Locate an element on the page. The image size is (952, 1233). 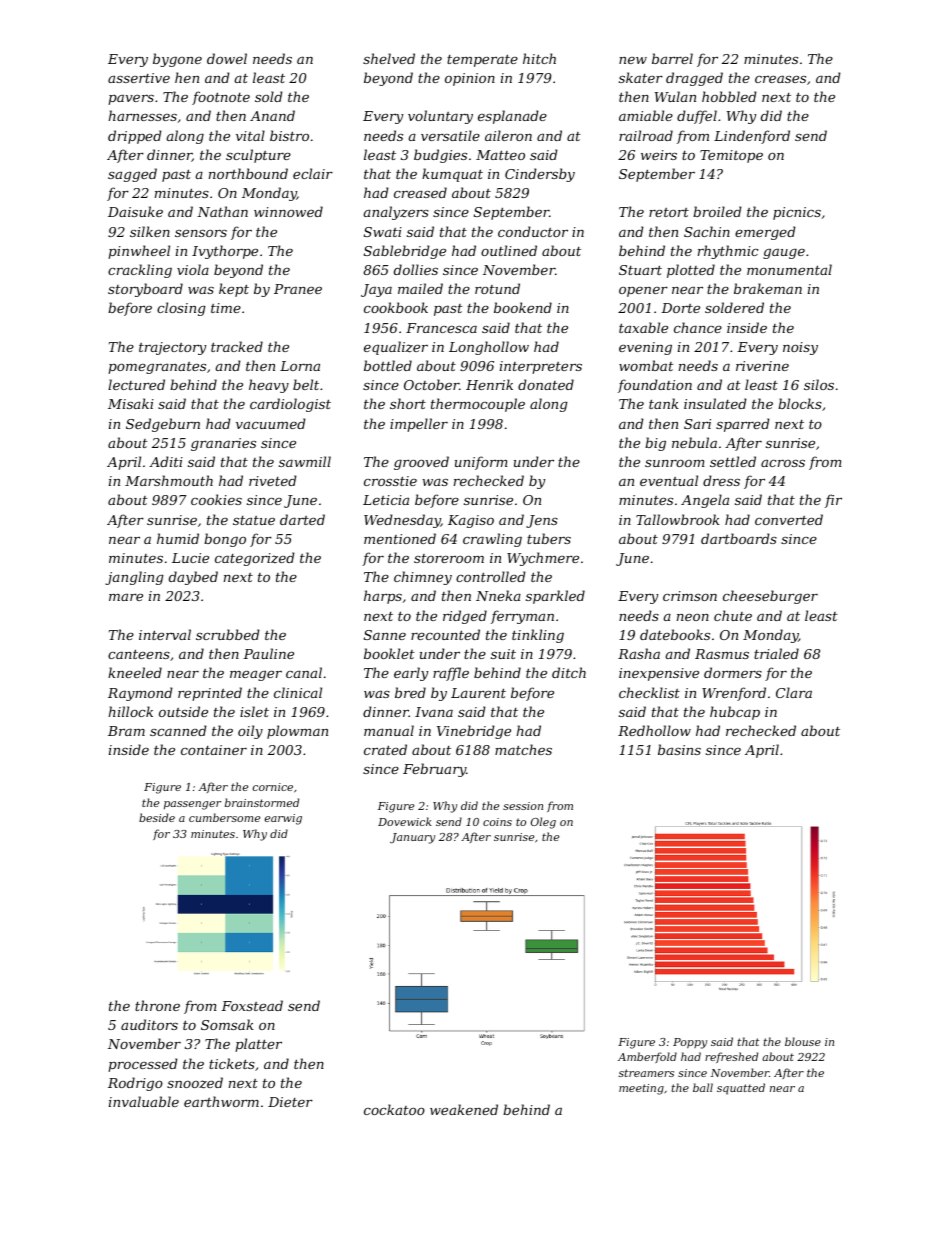
squatted is located at coordinates (741, 1089).
